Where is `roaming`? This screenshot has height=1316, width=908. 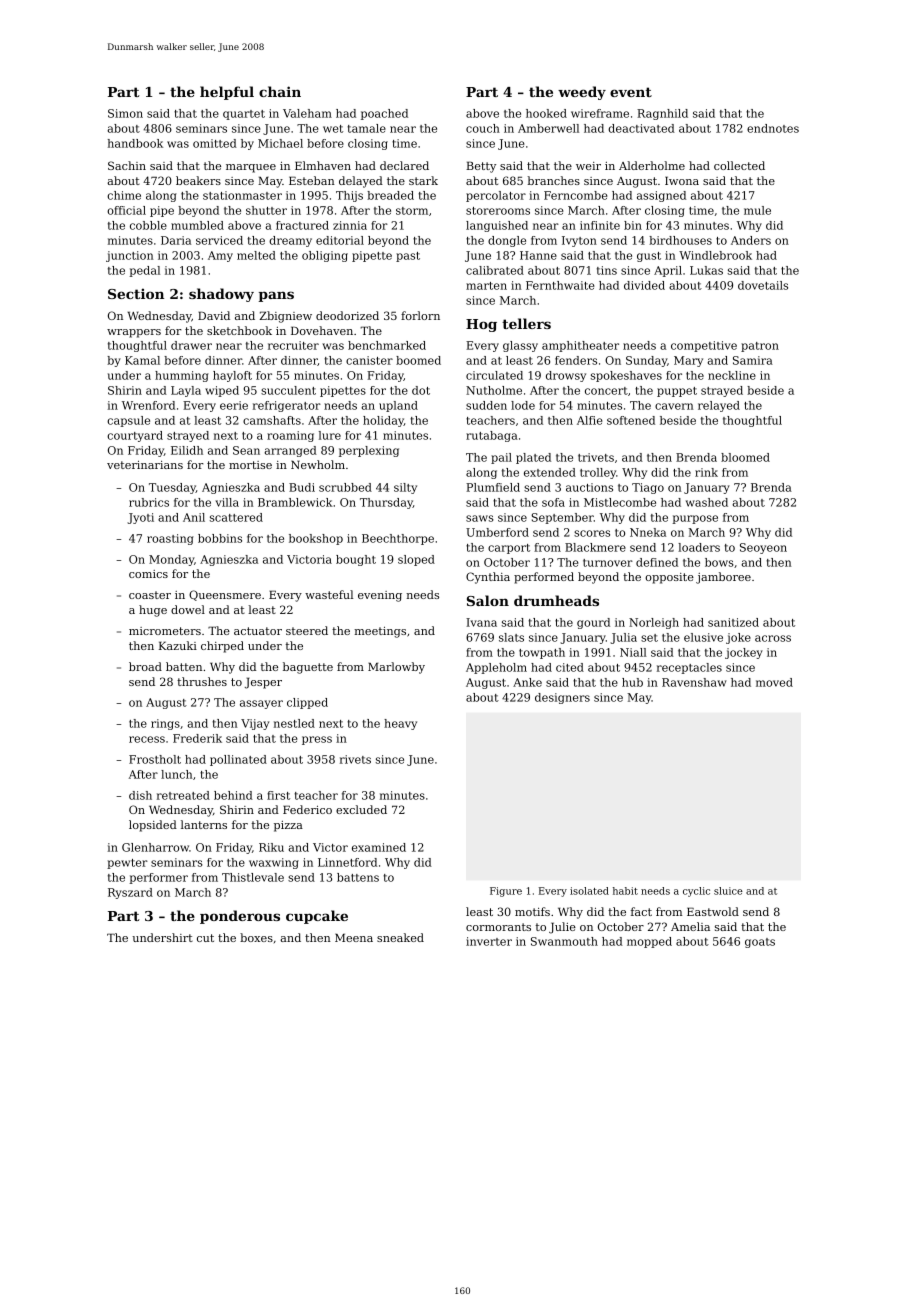 roaming is located at coordinates (290, 436).
